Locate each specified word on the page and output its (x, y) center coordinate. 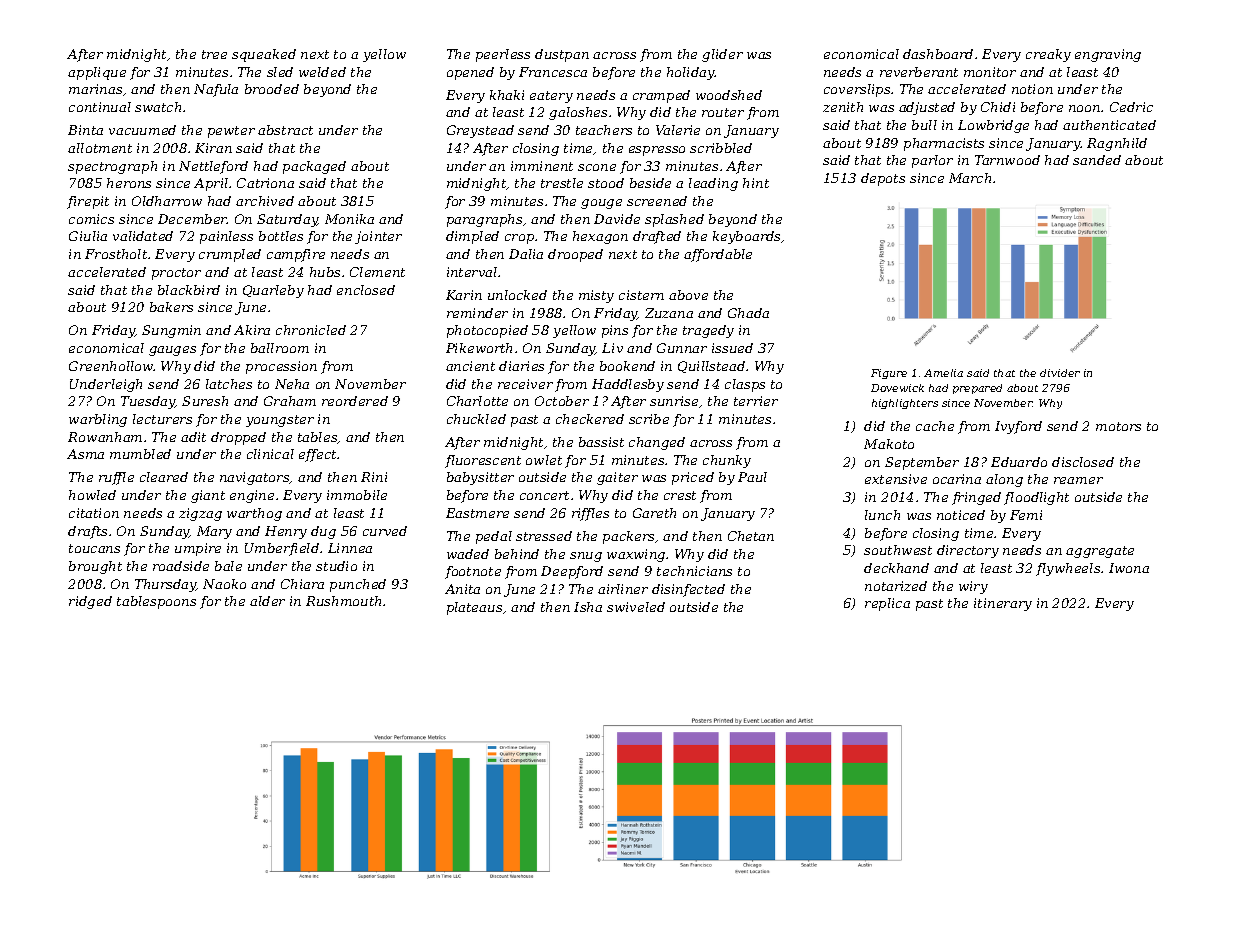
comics (91, 219)
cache (935, 426)
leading (713, 184)
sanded (1097, 160)
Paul (752, 477)
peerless (503, 55)
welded (322, 72)
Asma (85, 454)
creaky (1048, 55)
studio (336, 566)
